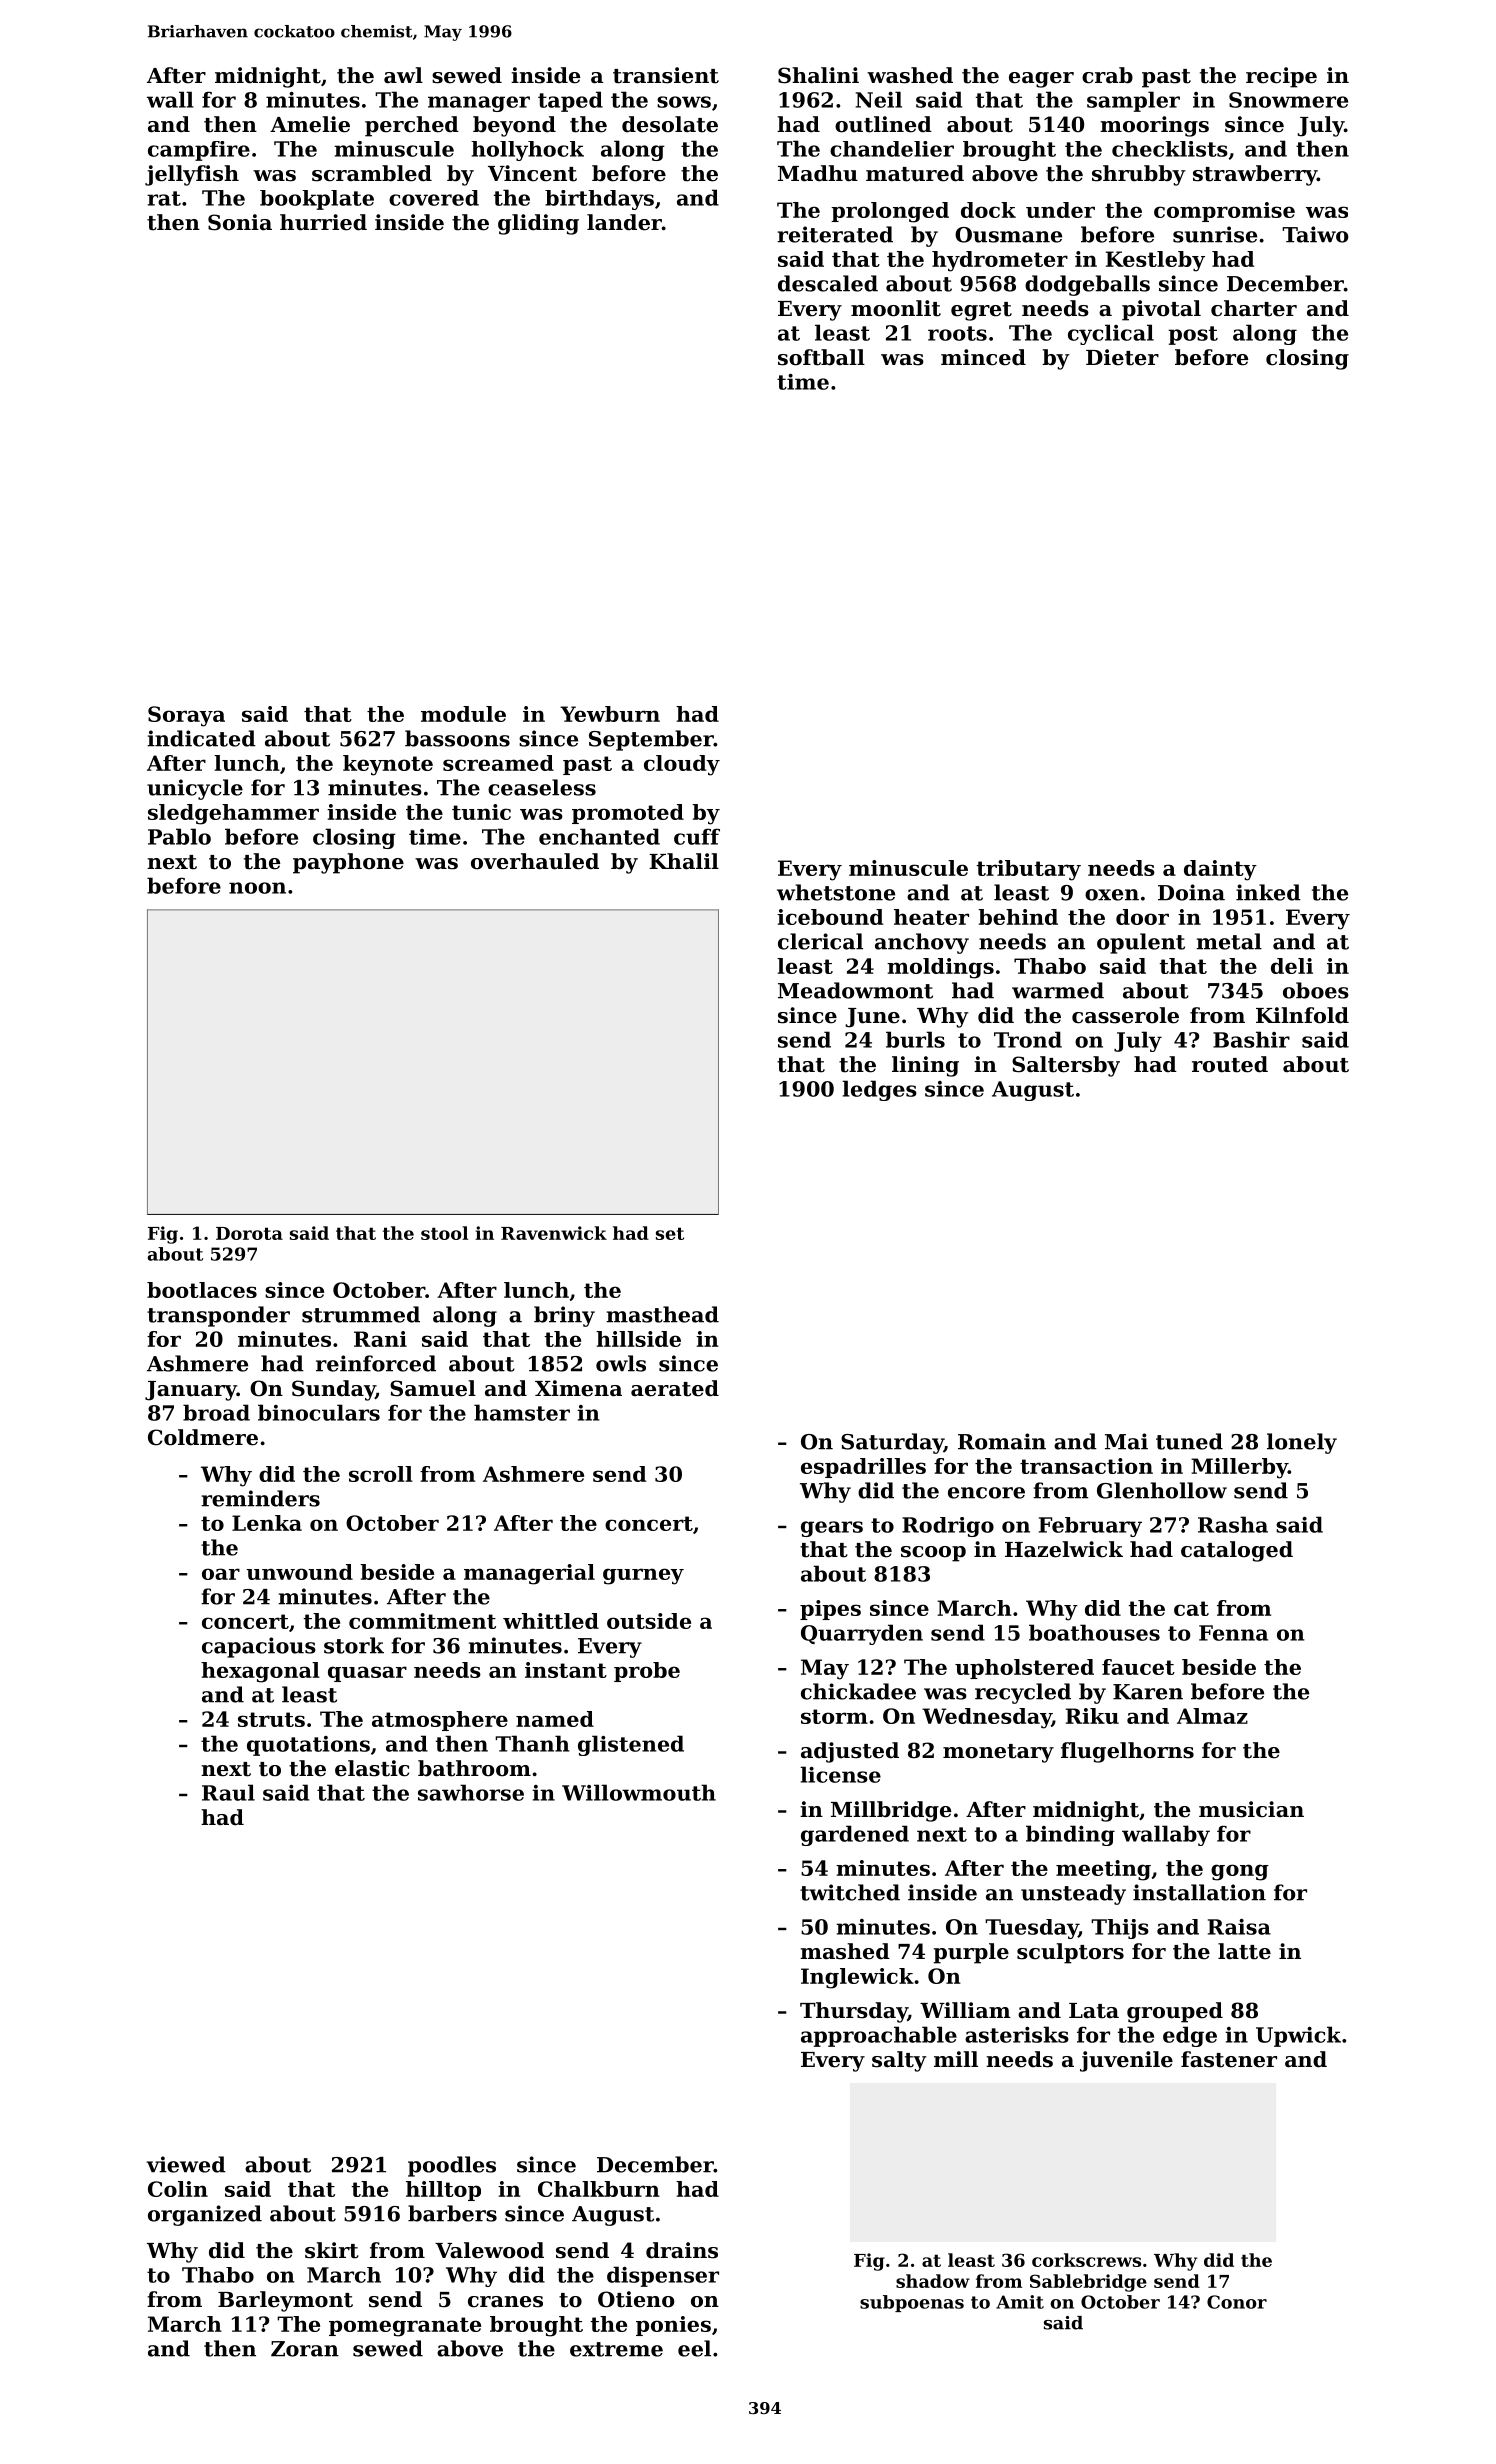 This document has height=2464, width=1496. What do you see at coordinates (682, 2250) in the document?
I see `drains` at bounding box center [682, 2250].
